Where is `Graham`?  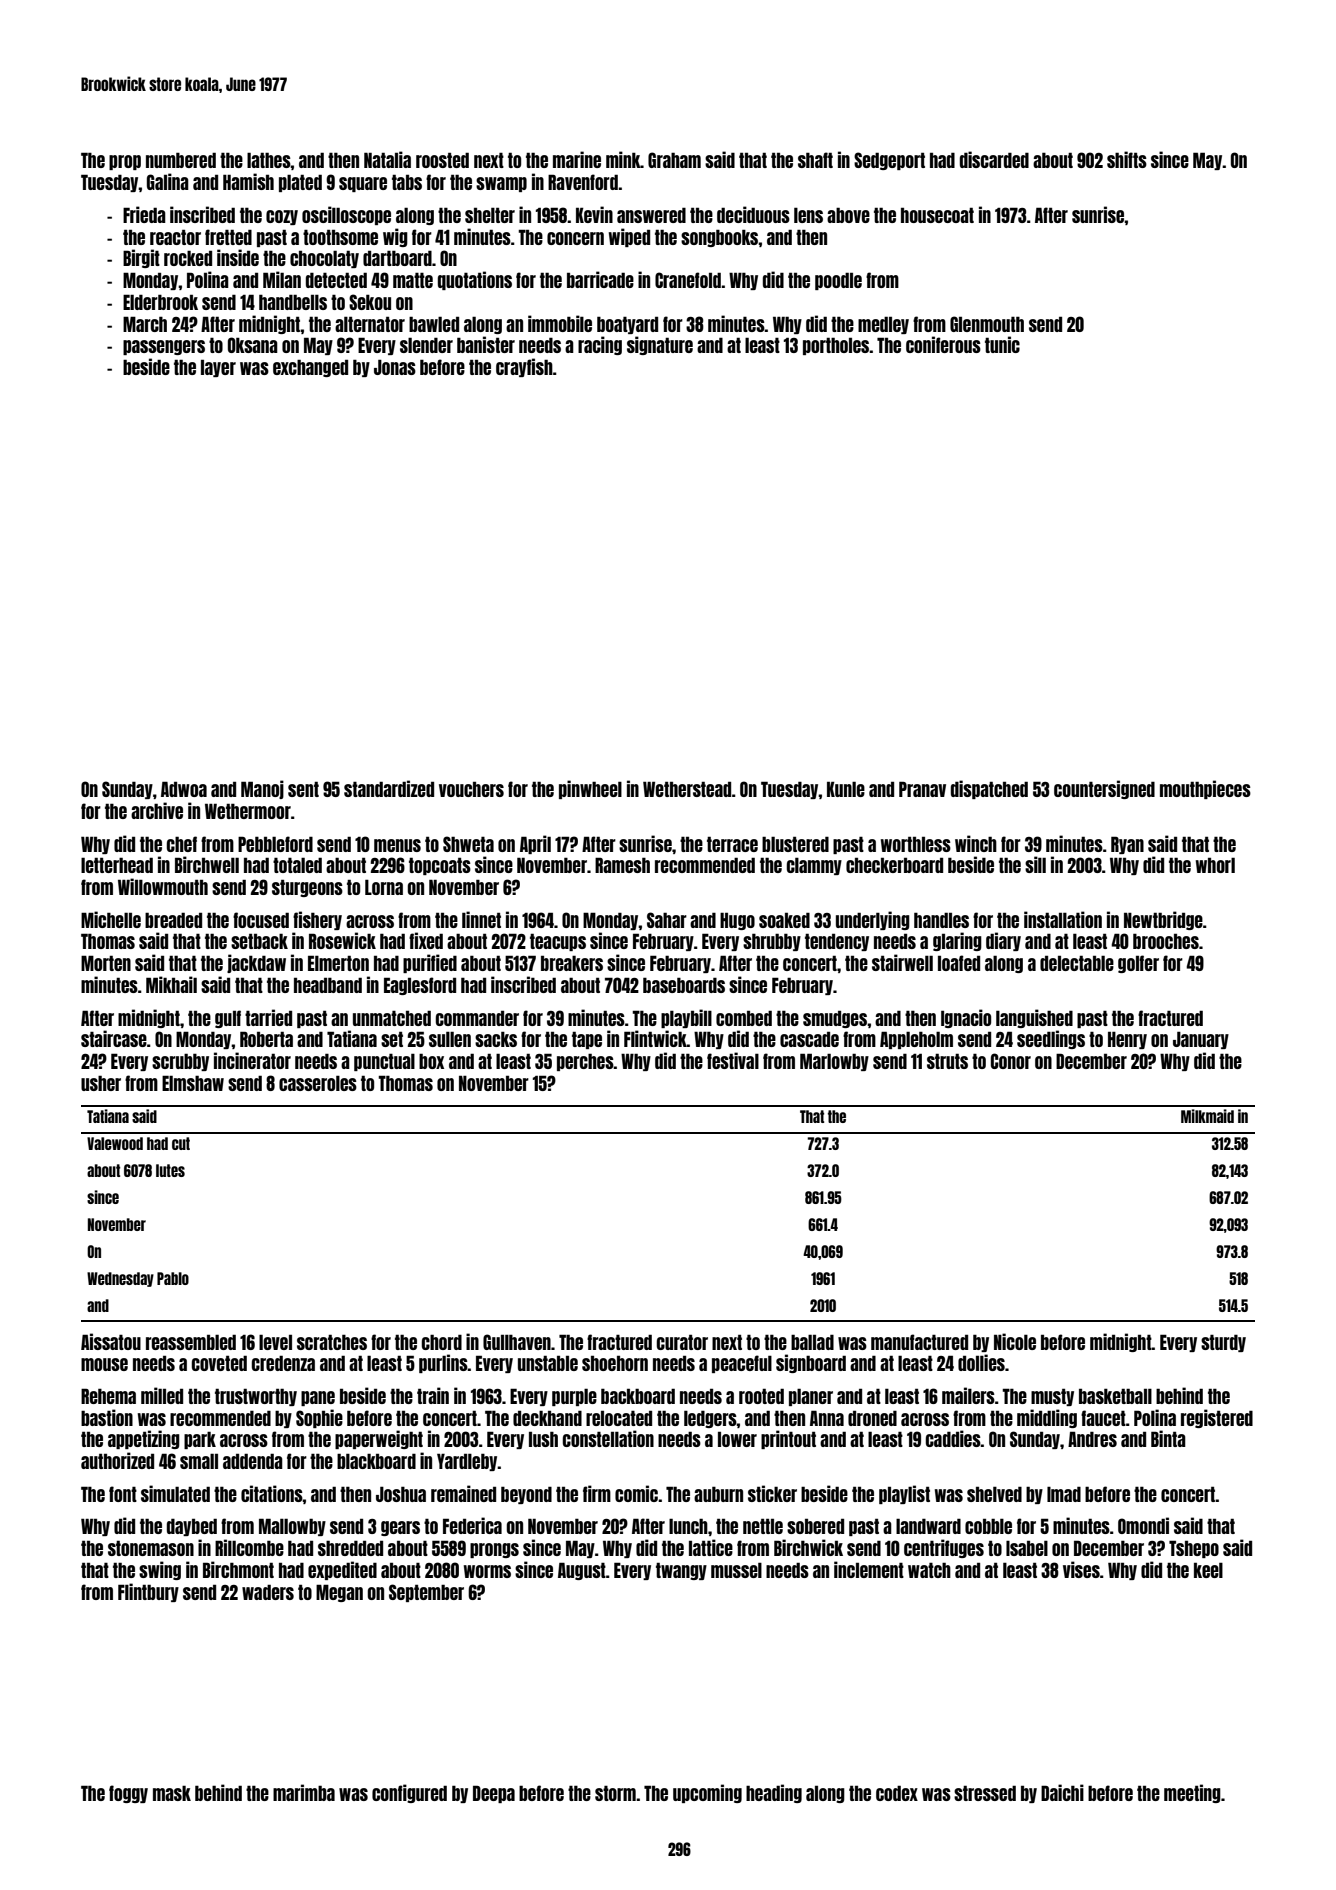
Graham is located at coordinates (674, 160).
